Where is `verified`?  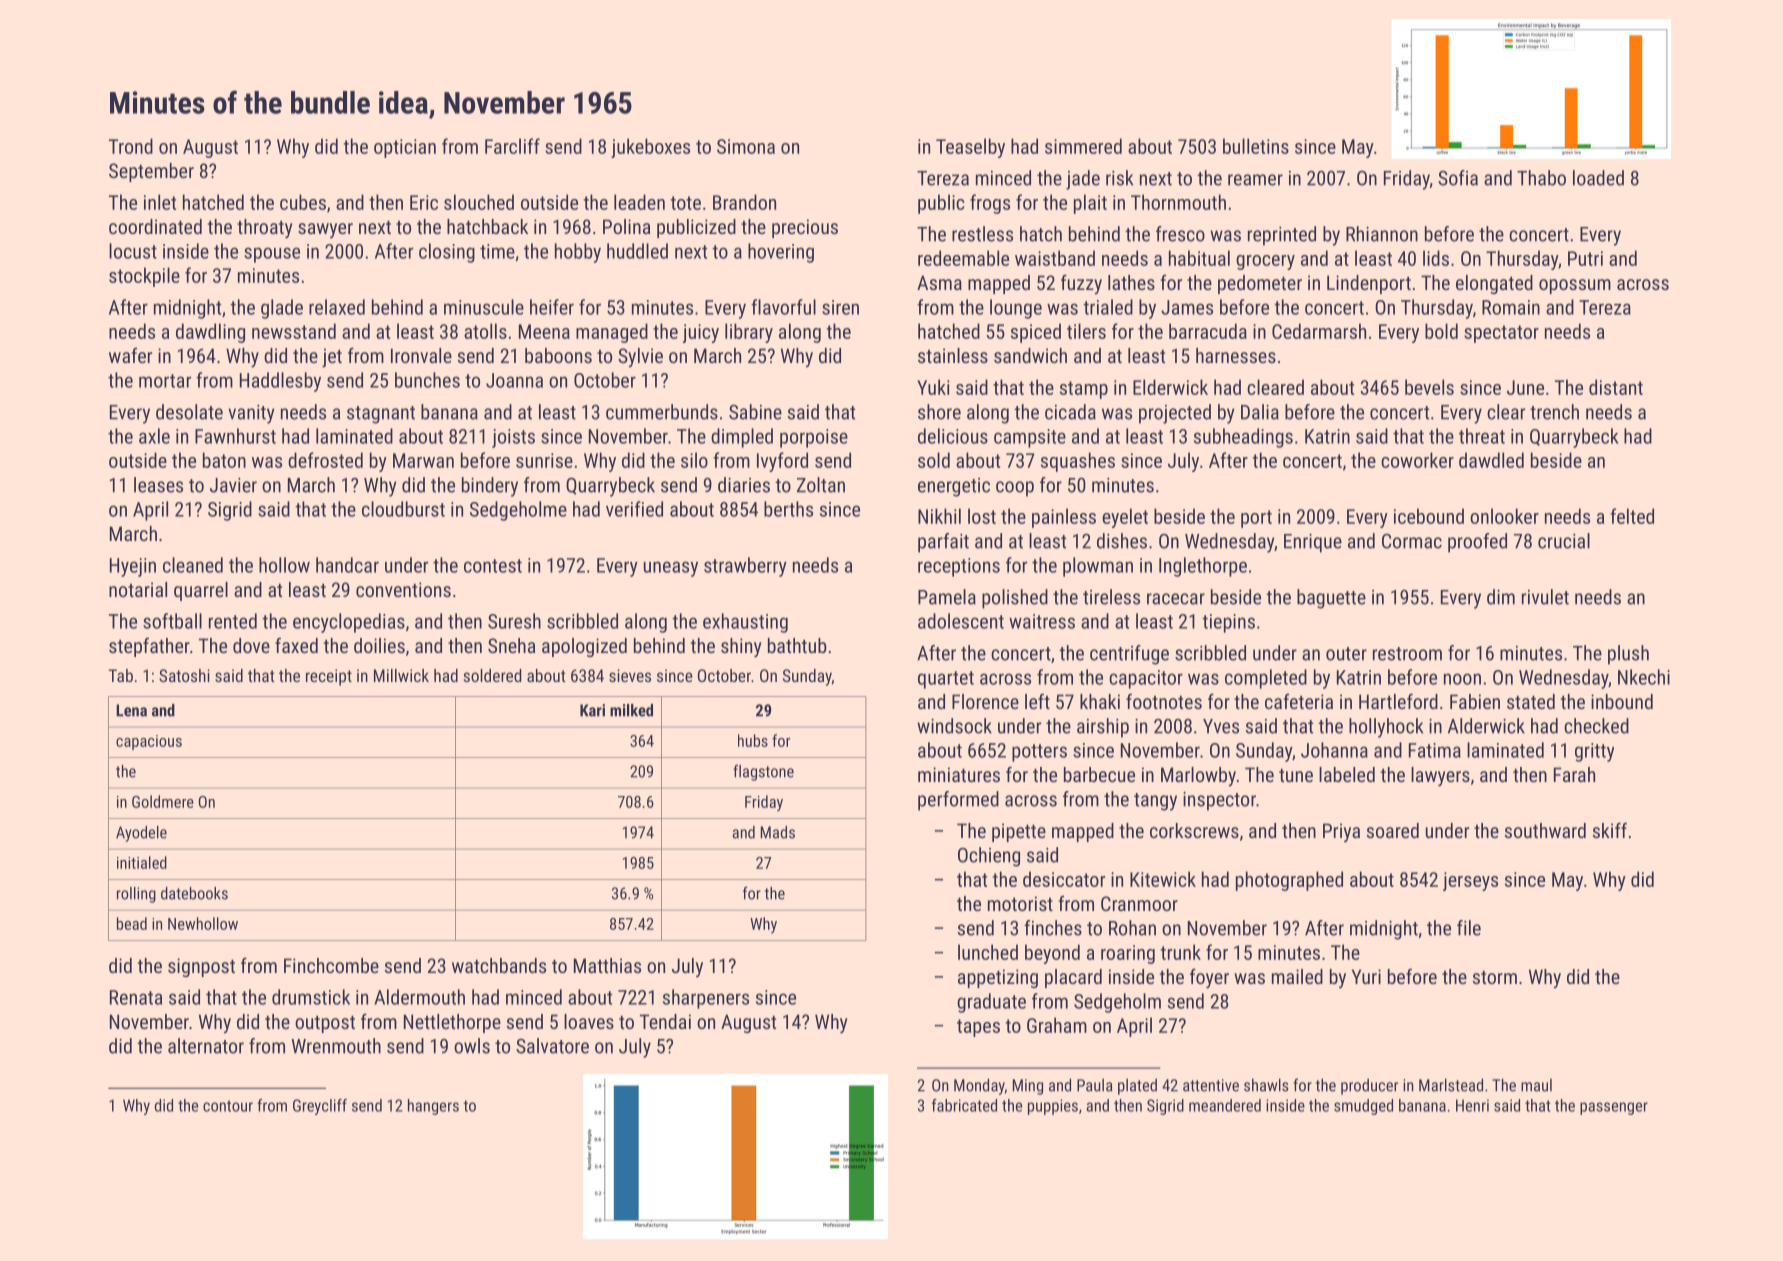 verified is located at coordinates (634, 509).
